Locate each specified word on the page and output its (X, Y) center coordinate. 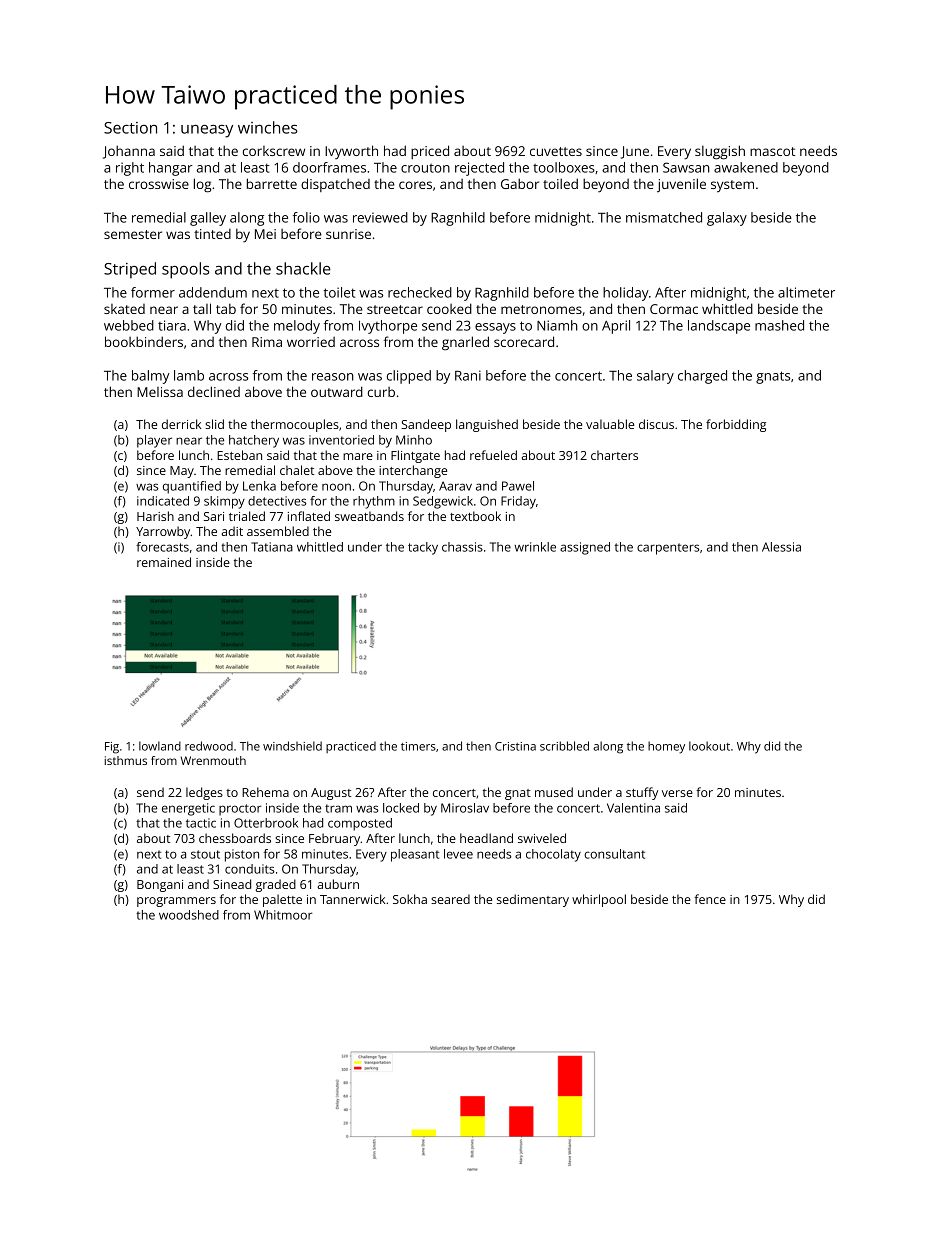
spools (186, 270)
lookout (709, 746)
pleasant (415, 855)
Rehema (265, 792)
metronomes (541, 309)
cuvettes (556, 151)
